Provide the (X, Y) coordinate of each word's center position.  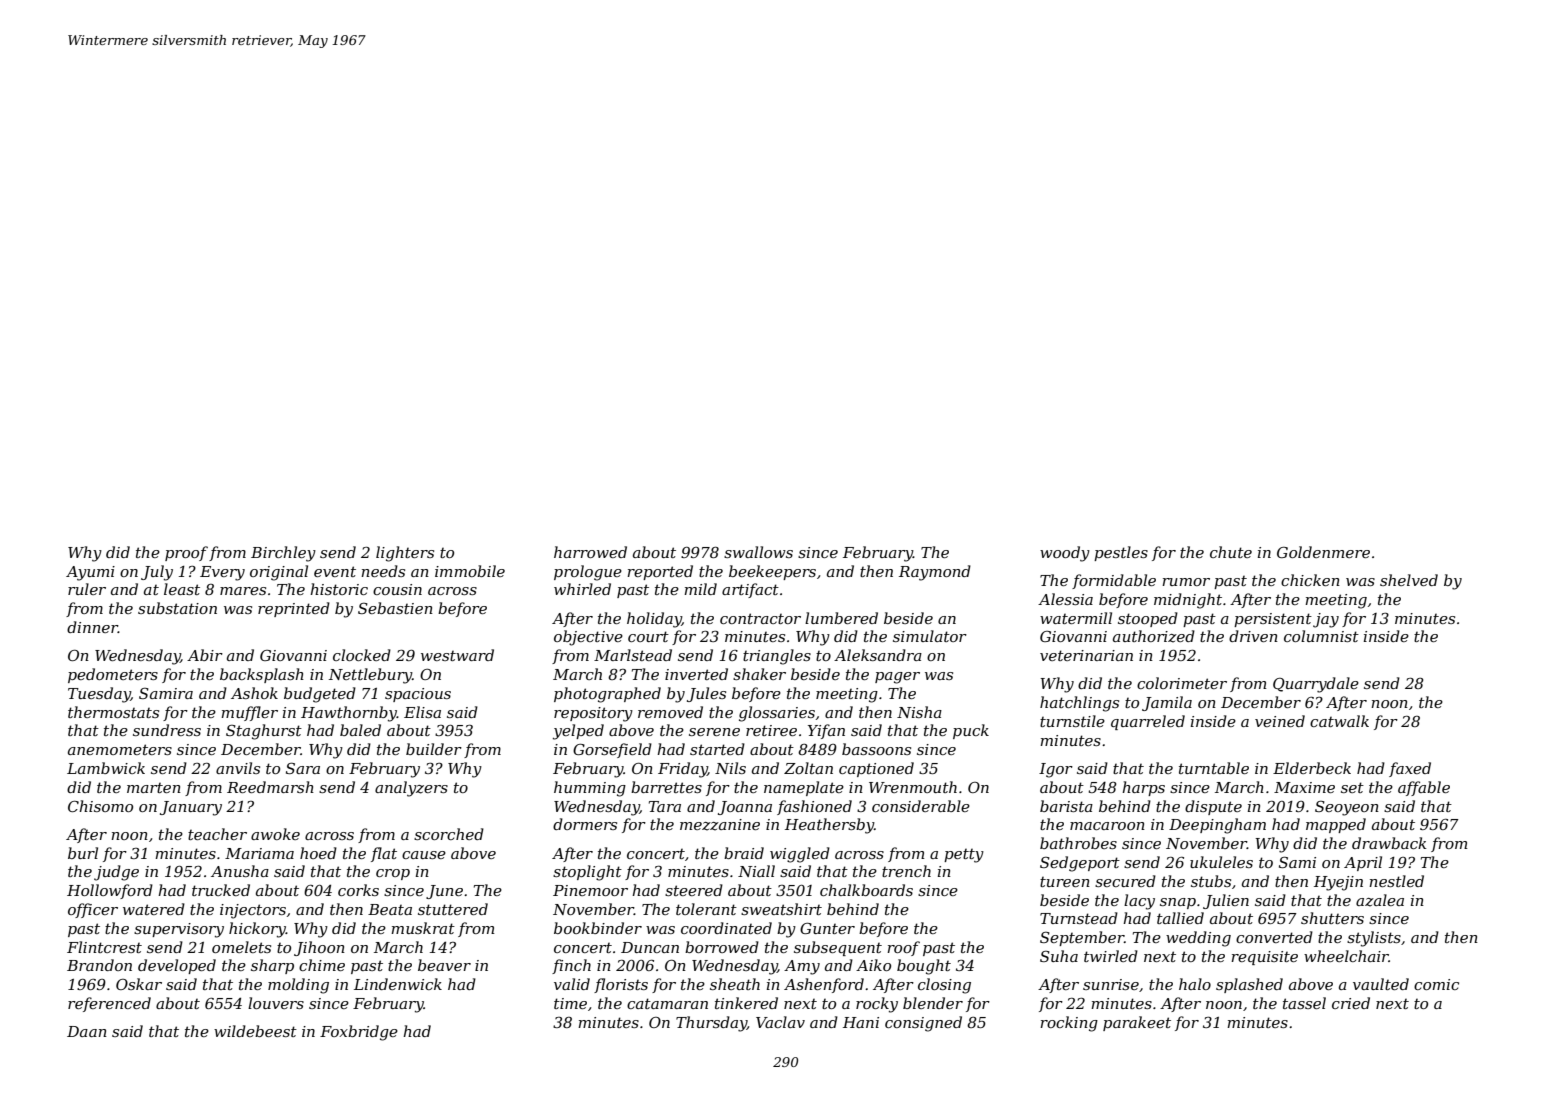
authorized (1154, 636)
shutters (1332, 918)
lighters (405, 554)
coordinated (726, 928)
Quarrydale (1316, 685)
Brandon (99, 965)
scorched (449, 834)
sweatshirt (781, 909)
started (717, 749)
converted (1274, 937)
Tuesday (99, 695)
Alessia (1065, 599)
